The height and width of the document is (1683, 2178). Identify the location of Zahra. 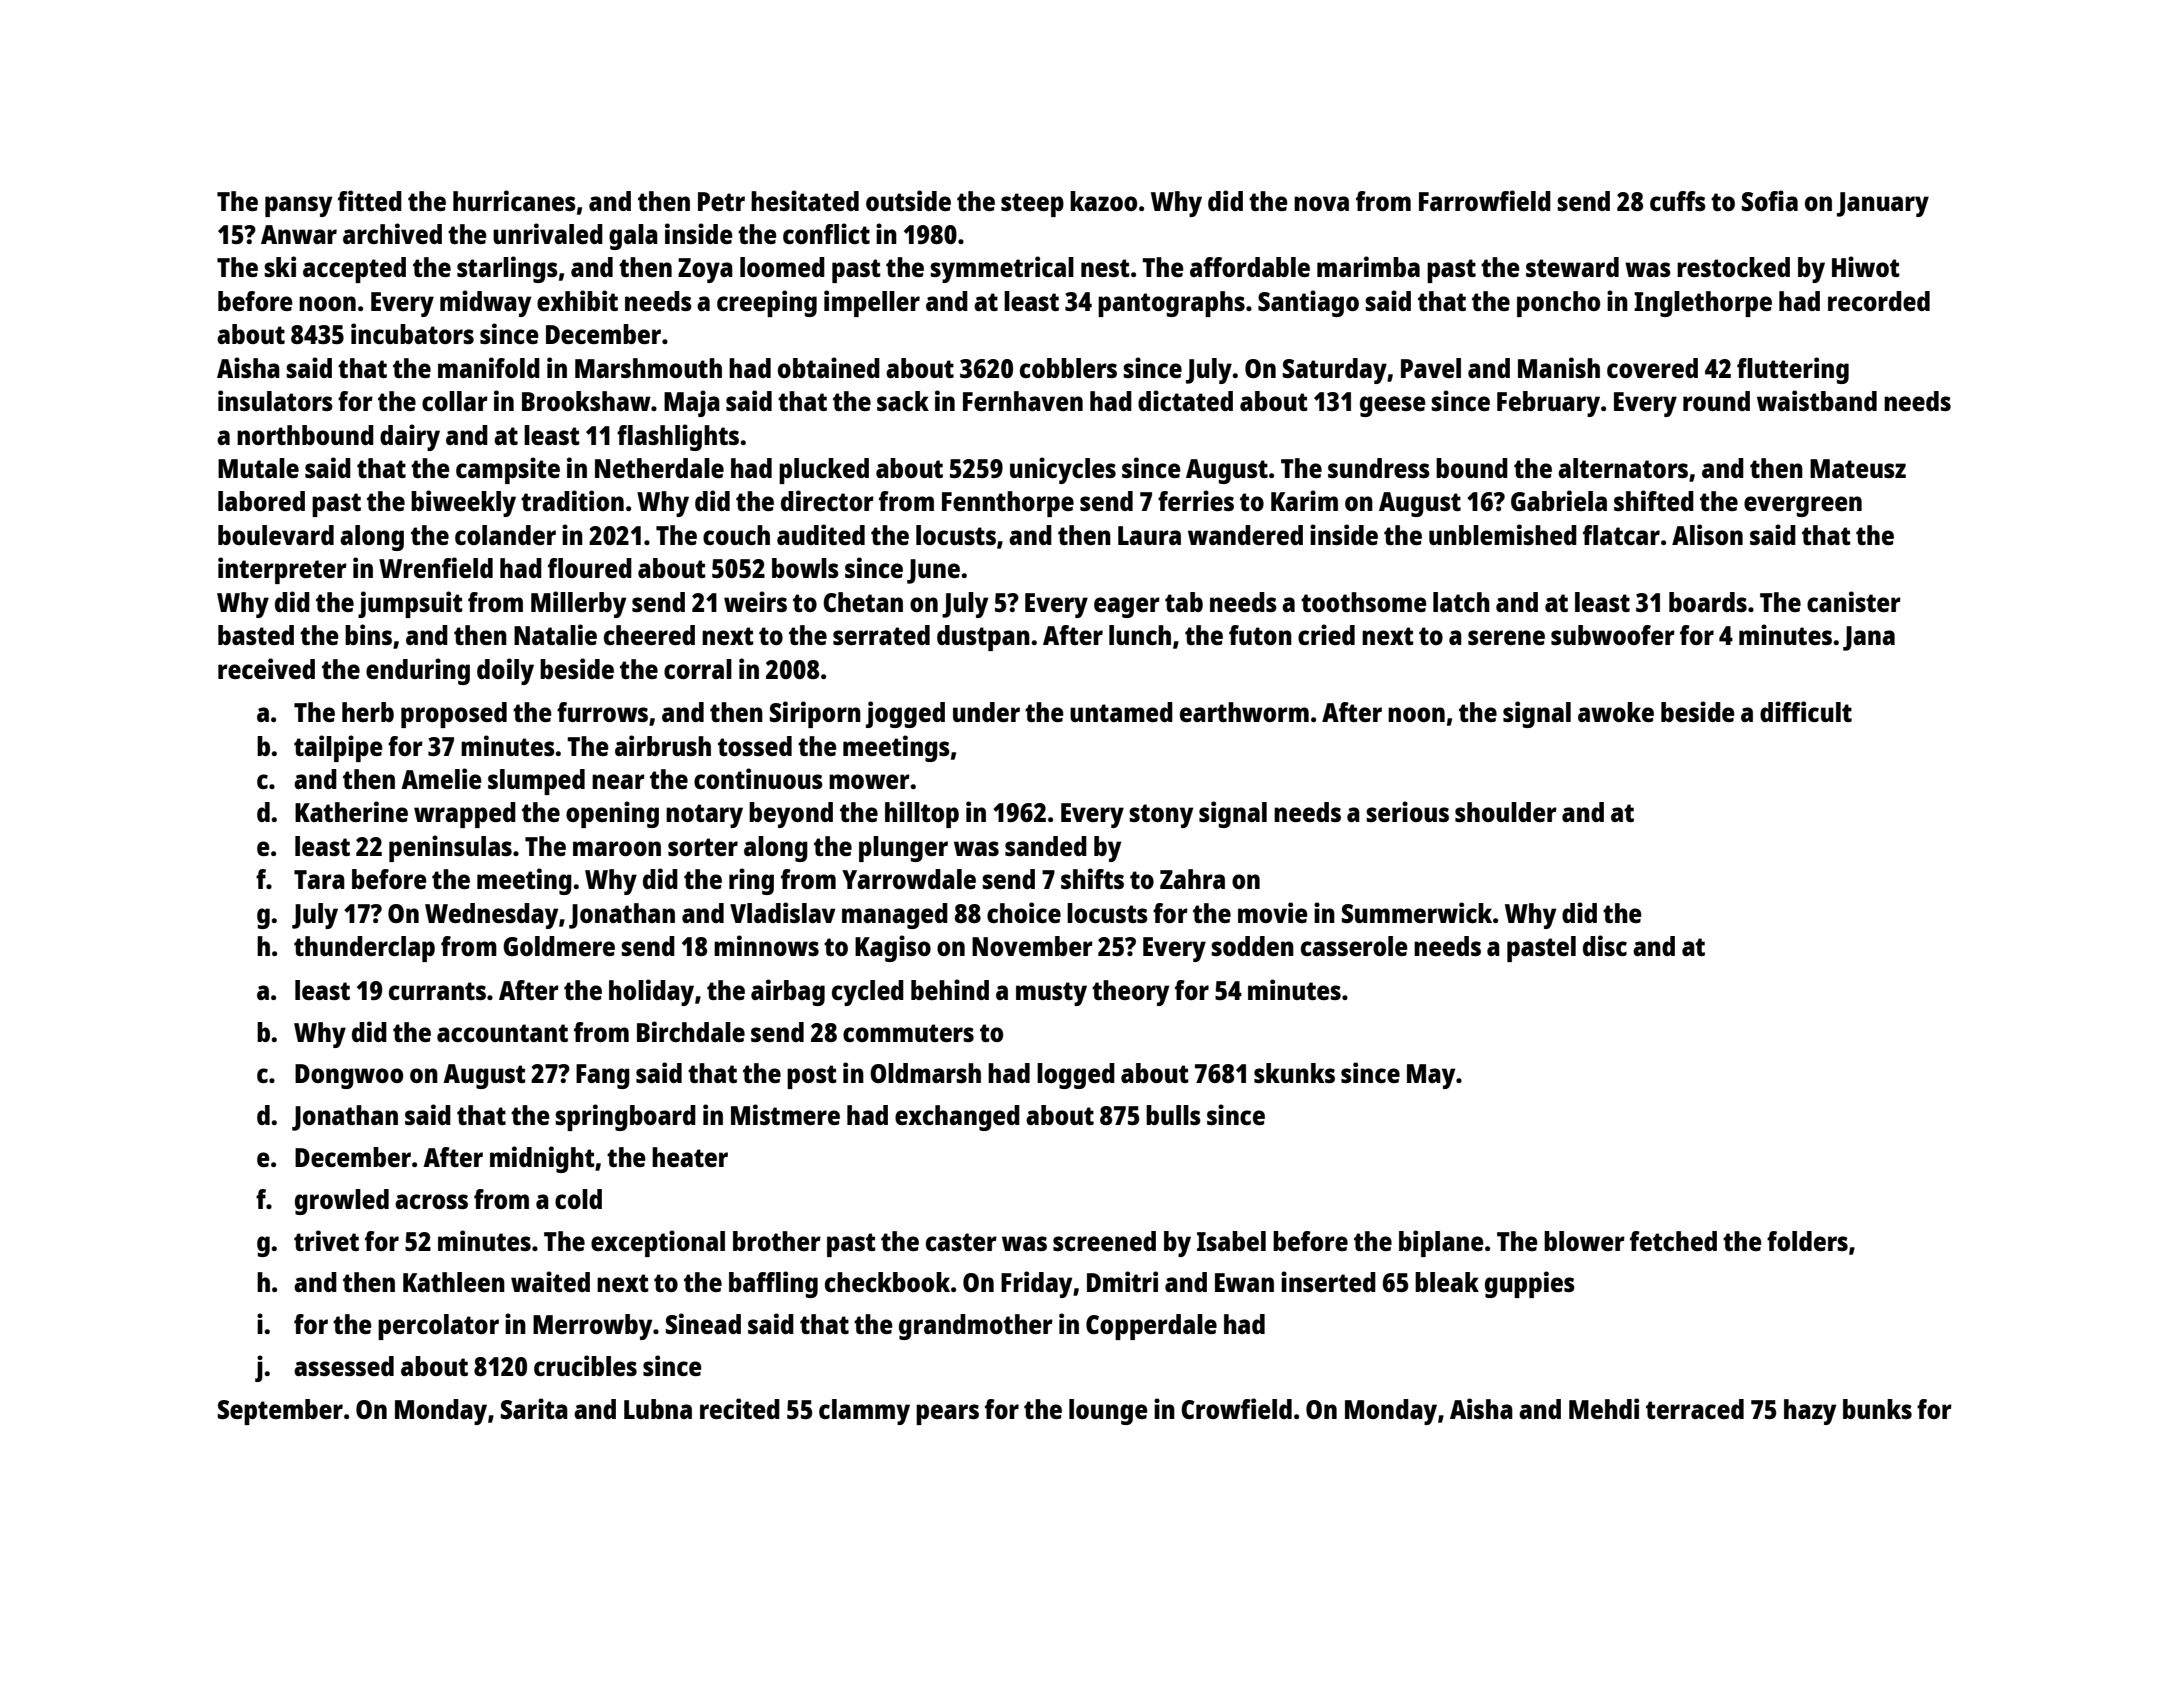
(1192, 879).
